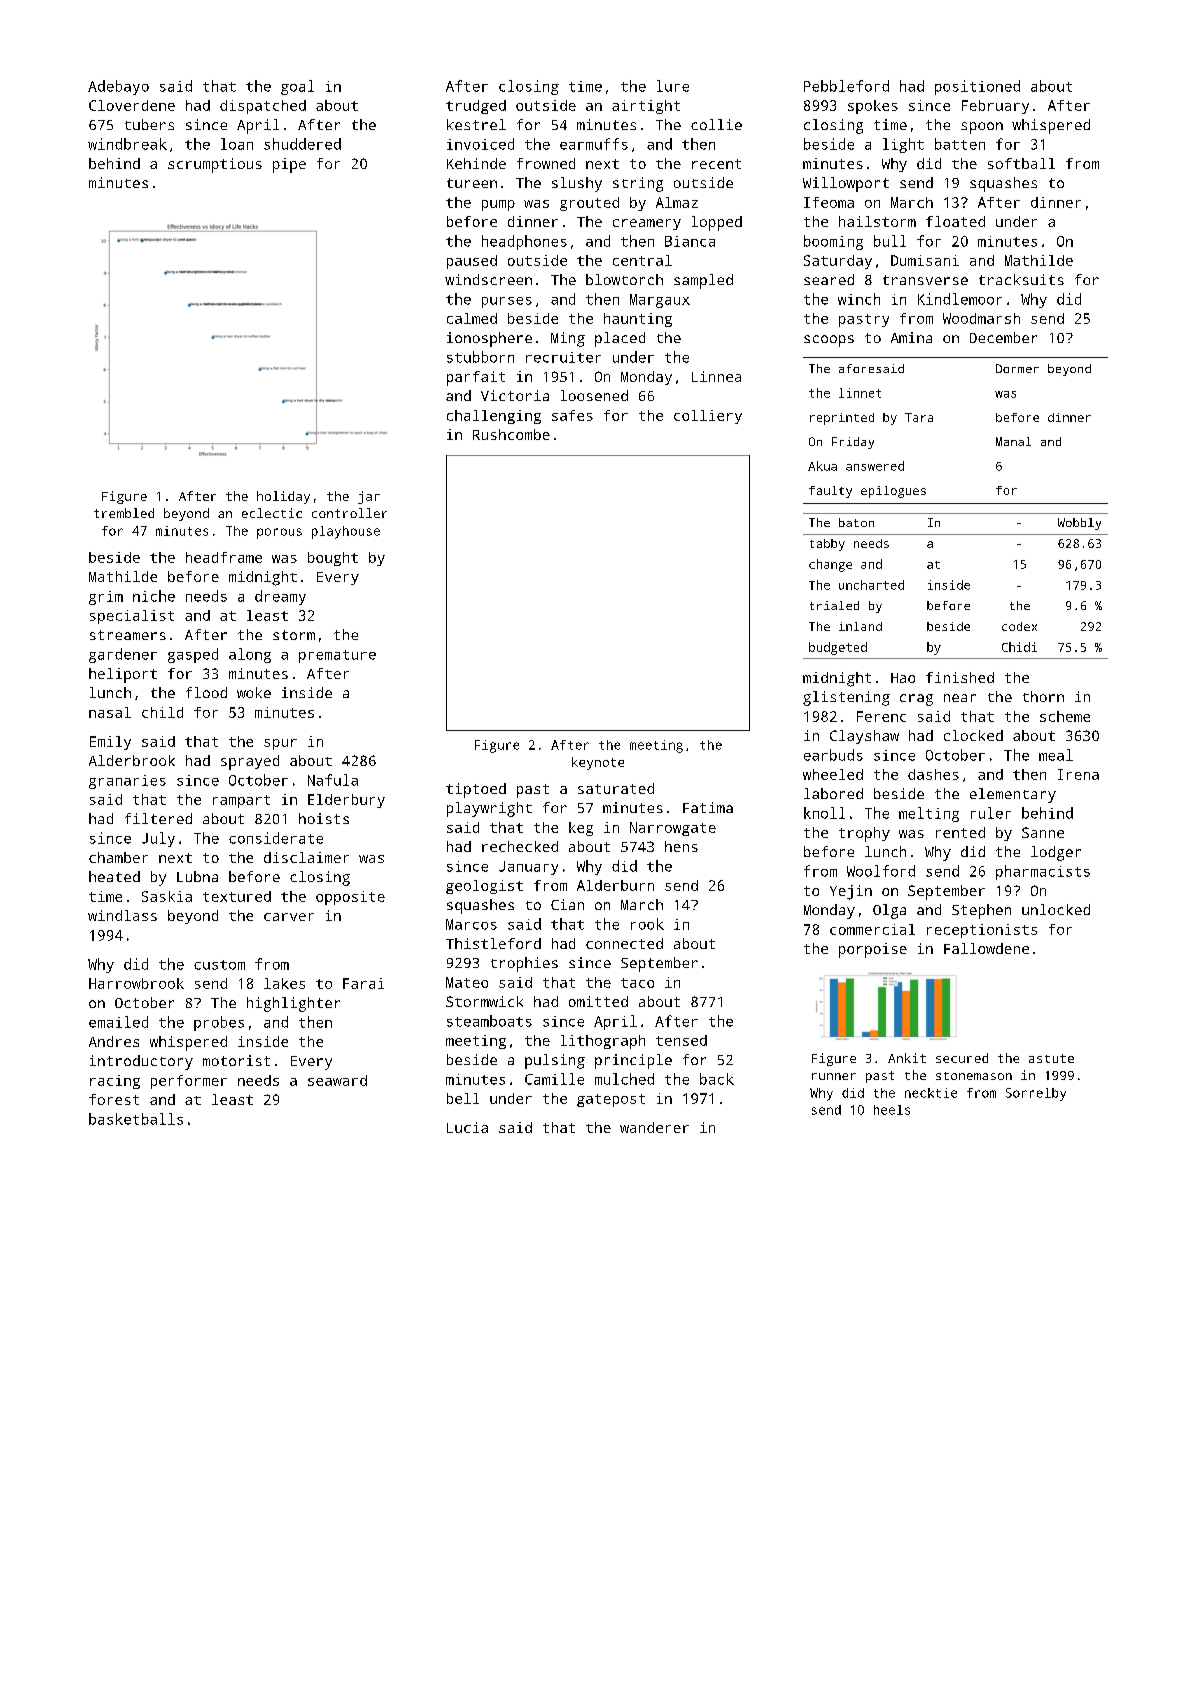 This document has width=1196, height=1691. Describe the element at coordinates (489, 809) in the document. I see `playwright` at that location.
